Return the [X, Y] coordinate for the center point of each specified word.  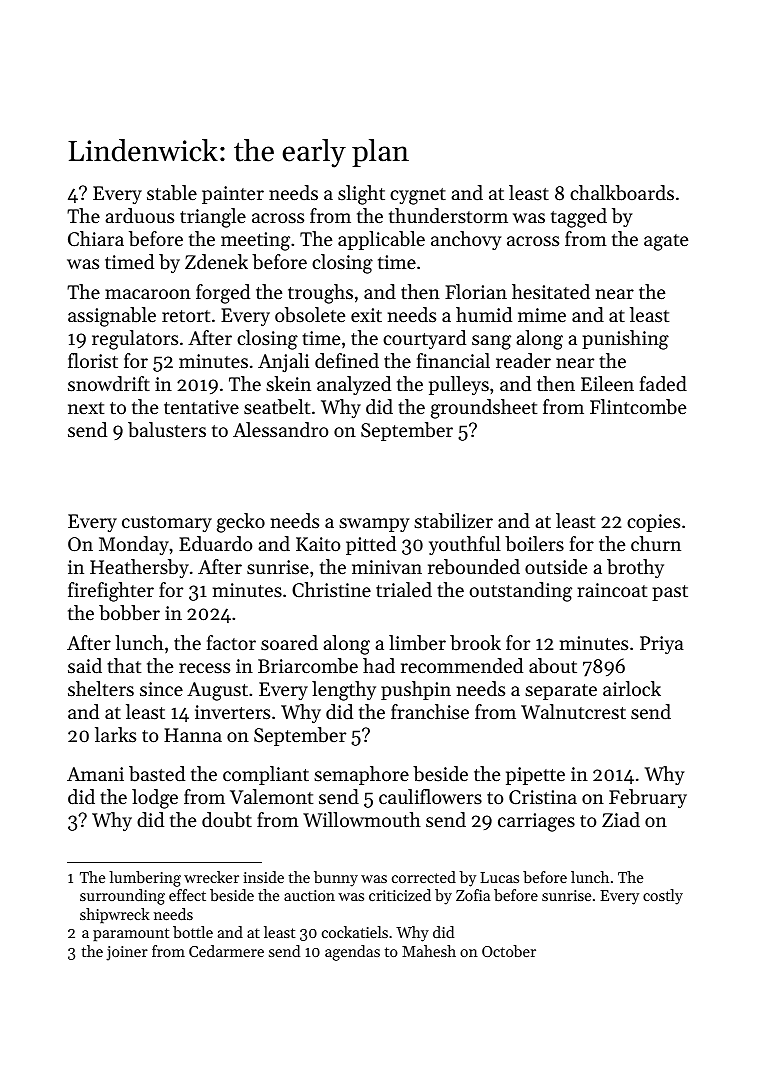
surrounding [122, 897]
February [648, 798]
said [85, 665]
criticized [400, 895]
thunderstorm [448, 215]
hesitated [551, 291]
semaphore [361, 775]
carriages [536, 822]
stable [172, 193]
